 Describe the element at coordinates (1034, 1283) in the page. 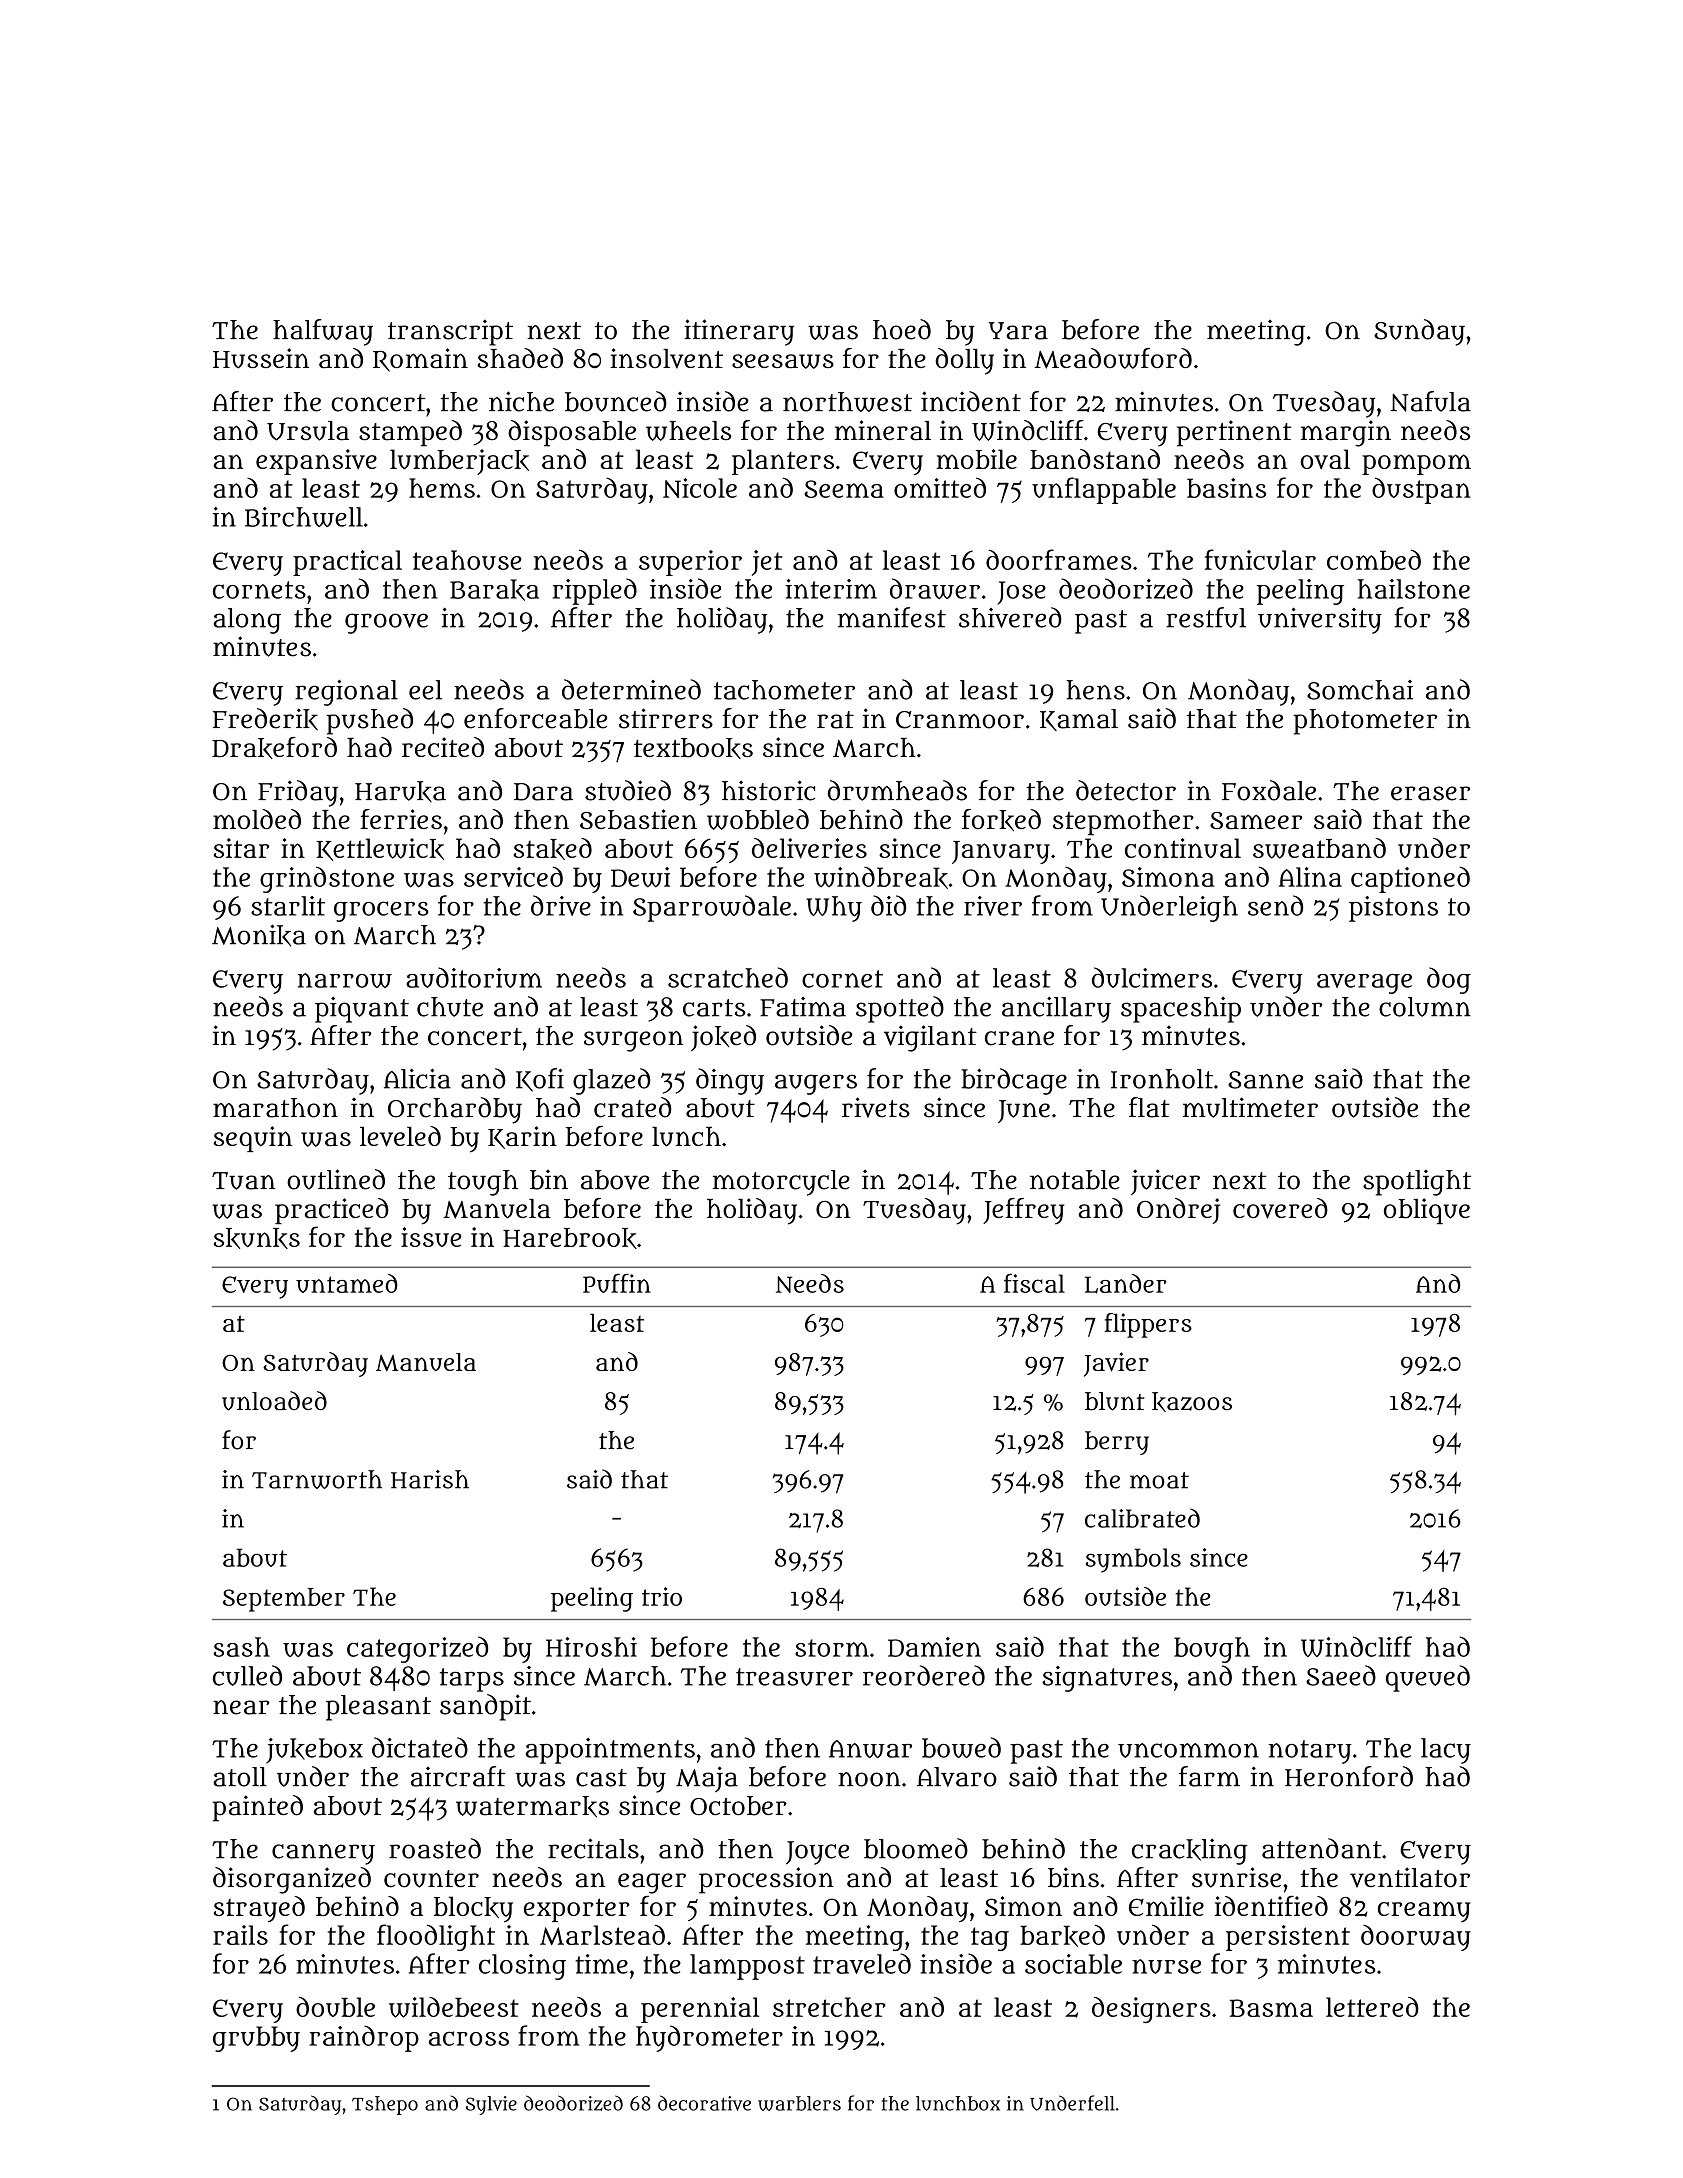

I see `fiscal` at that location.
